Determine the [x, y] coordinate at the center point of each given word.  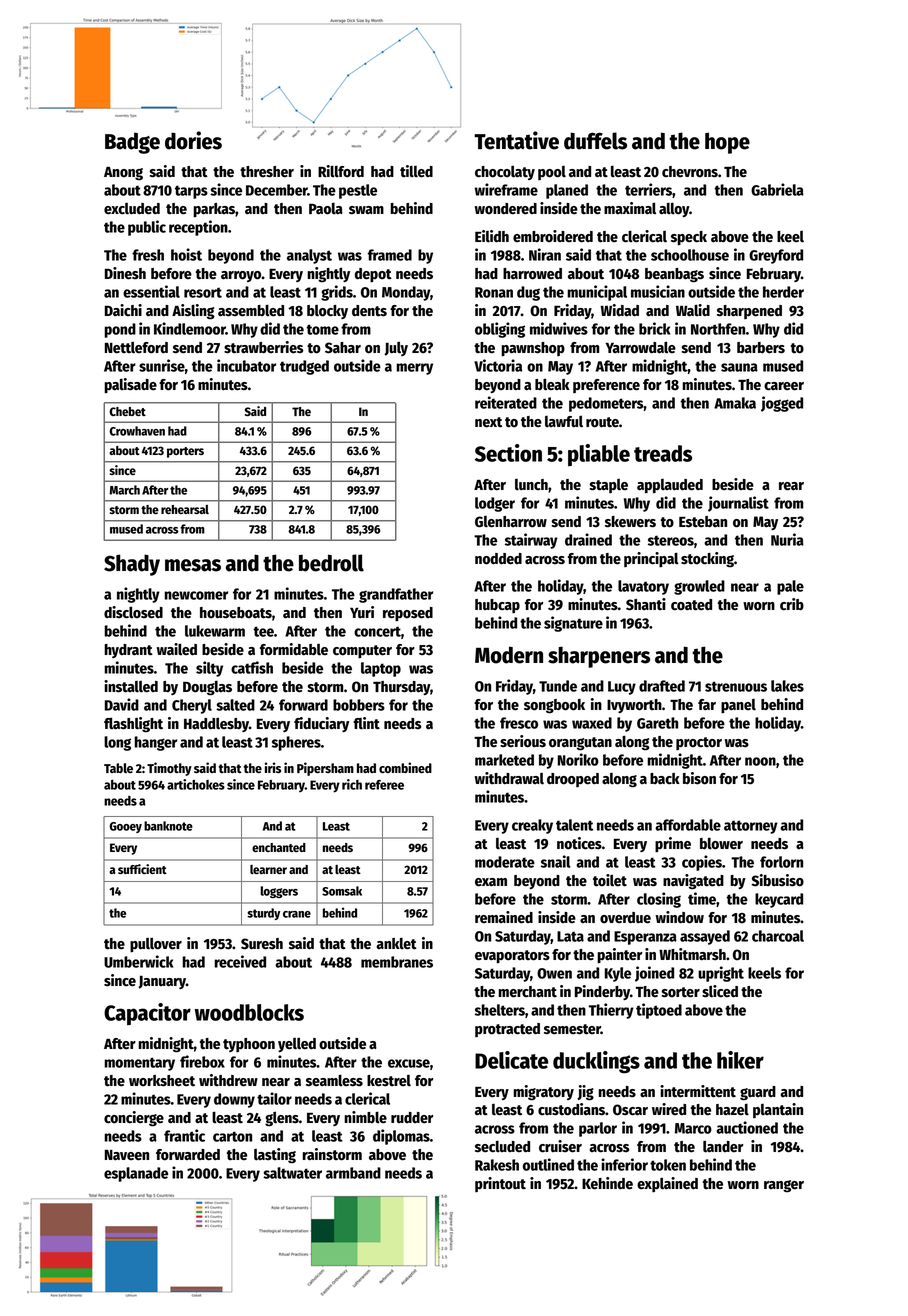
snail [555, 861]
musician [658, 291]
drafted [662, 686]
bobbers [359, 705]
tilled [416, 171]
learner [268, 869]
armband [353, 1173]
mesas [193, 565]
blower [721, 844]
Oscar [630, 1110]
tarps [191, 192]
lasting [275, 1156]
